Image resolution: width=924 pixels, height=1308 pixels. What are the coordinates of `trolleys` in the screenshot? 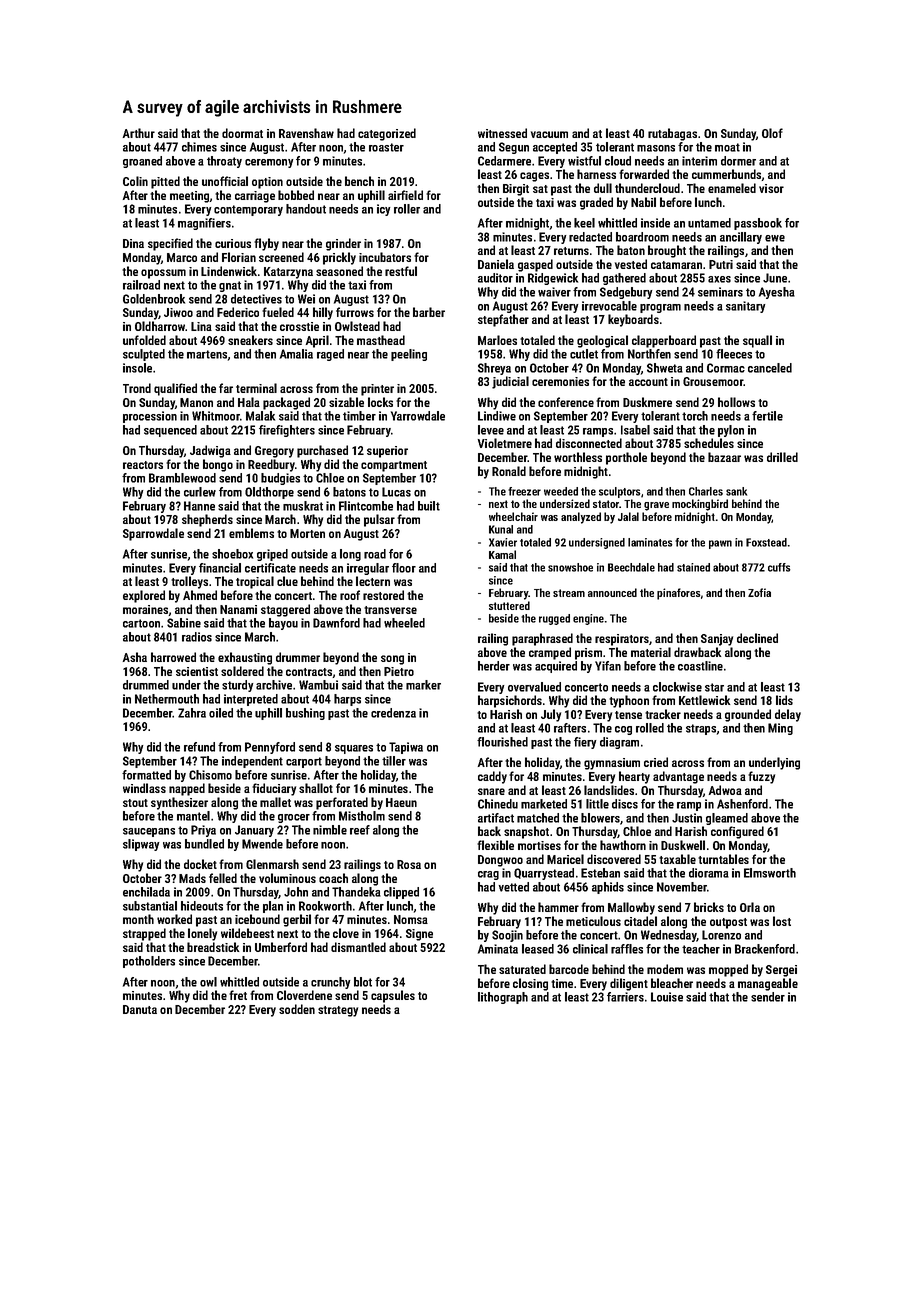 It's located at (189, 582).
